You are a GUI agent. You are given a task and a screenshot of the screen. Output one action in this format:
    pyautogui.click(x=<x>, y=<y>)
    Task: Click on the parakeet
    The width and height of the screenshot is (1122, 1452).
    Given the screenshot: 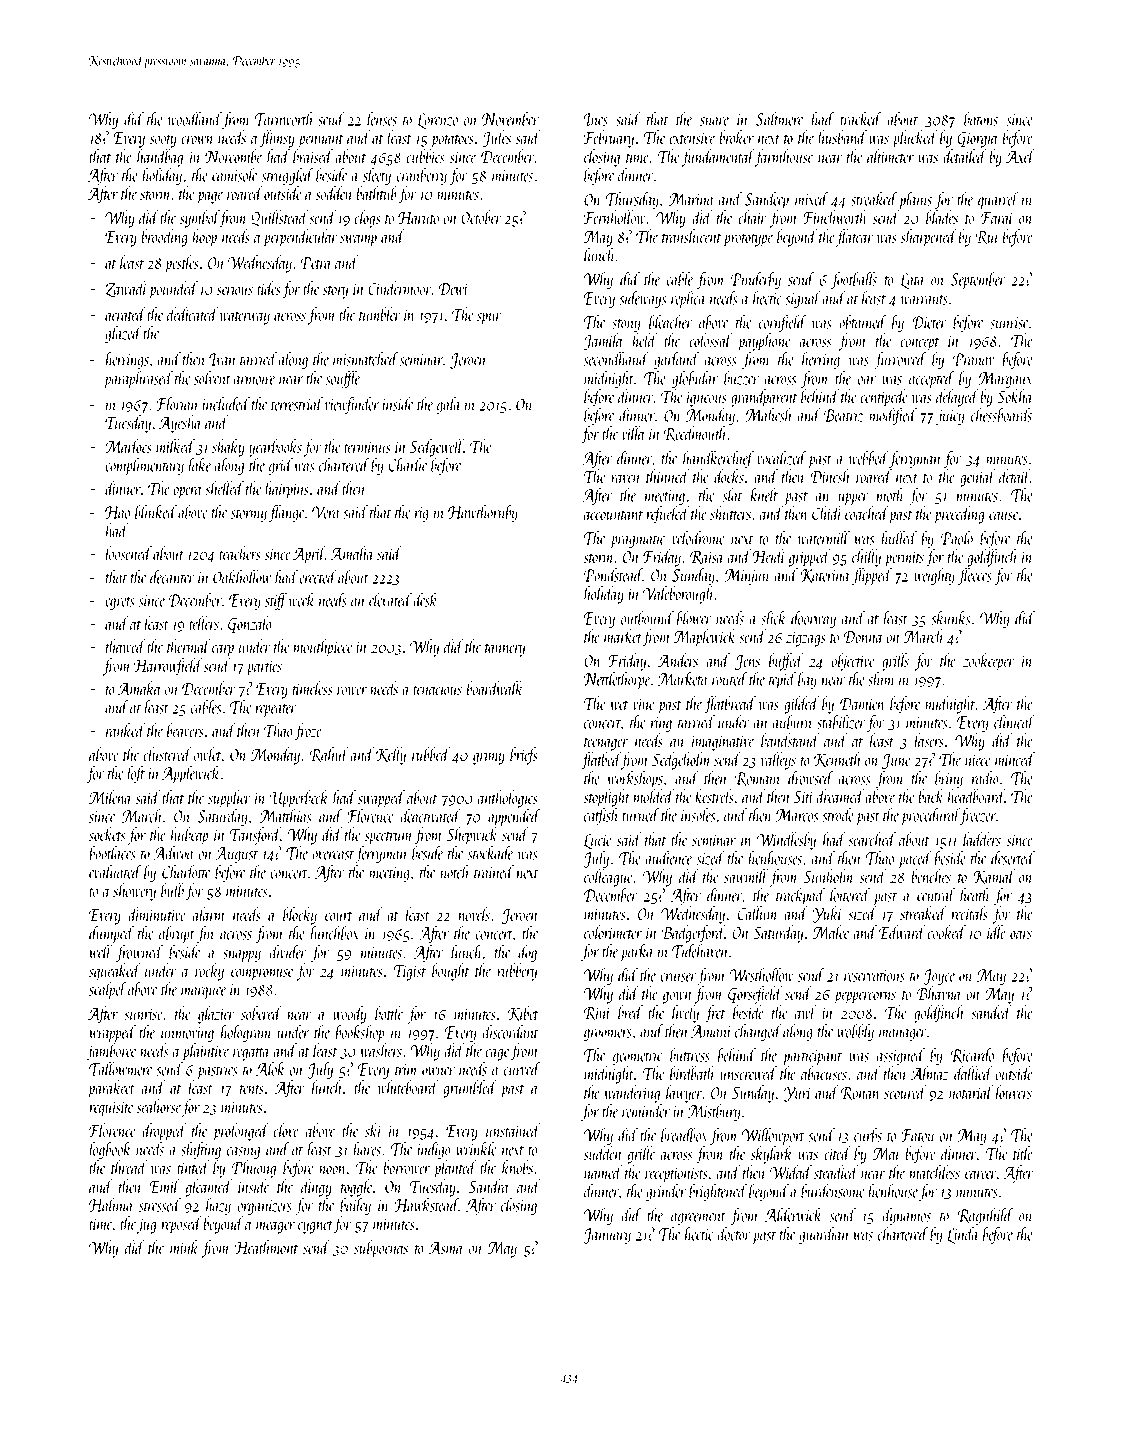 What is the action you would take?
    pyautogui.click(x=111, y=1089)
